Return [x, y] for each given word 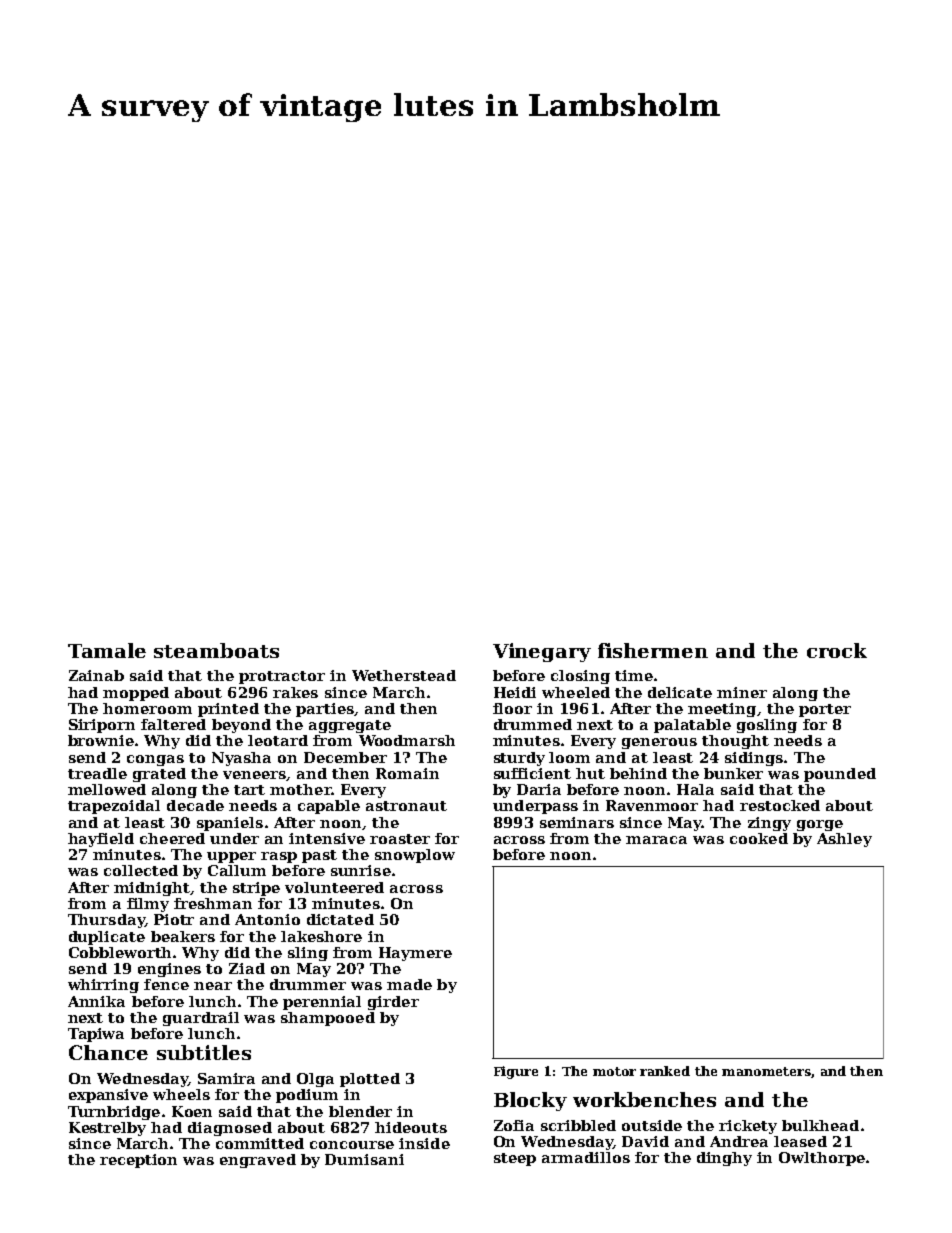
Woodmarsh [407, 740]
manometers [766, 1071]
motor [614, 1071]
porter [825, 710]
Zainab [96, 675]
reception [138, 1161]
